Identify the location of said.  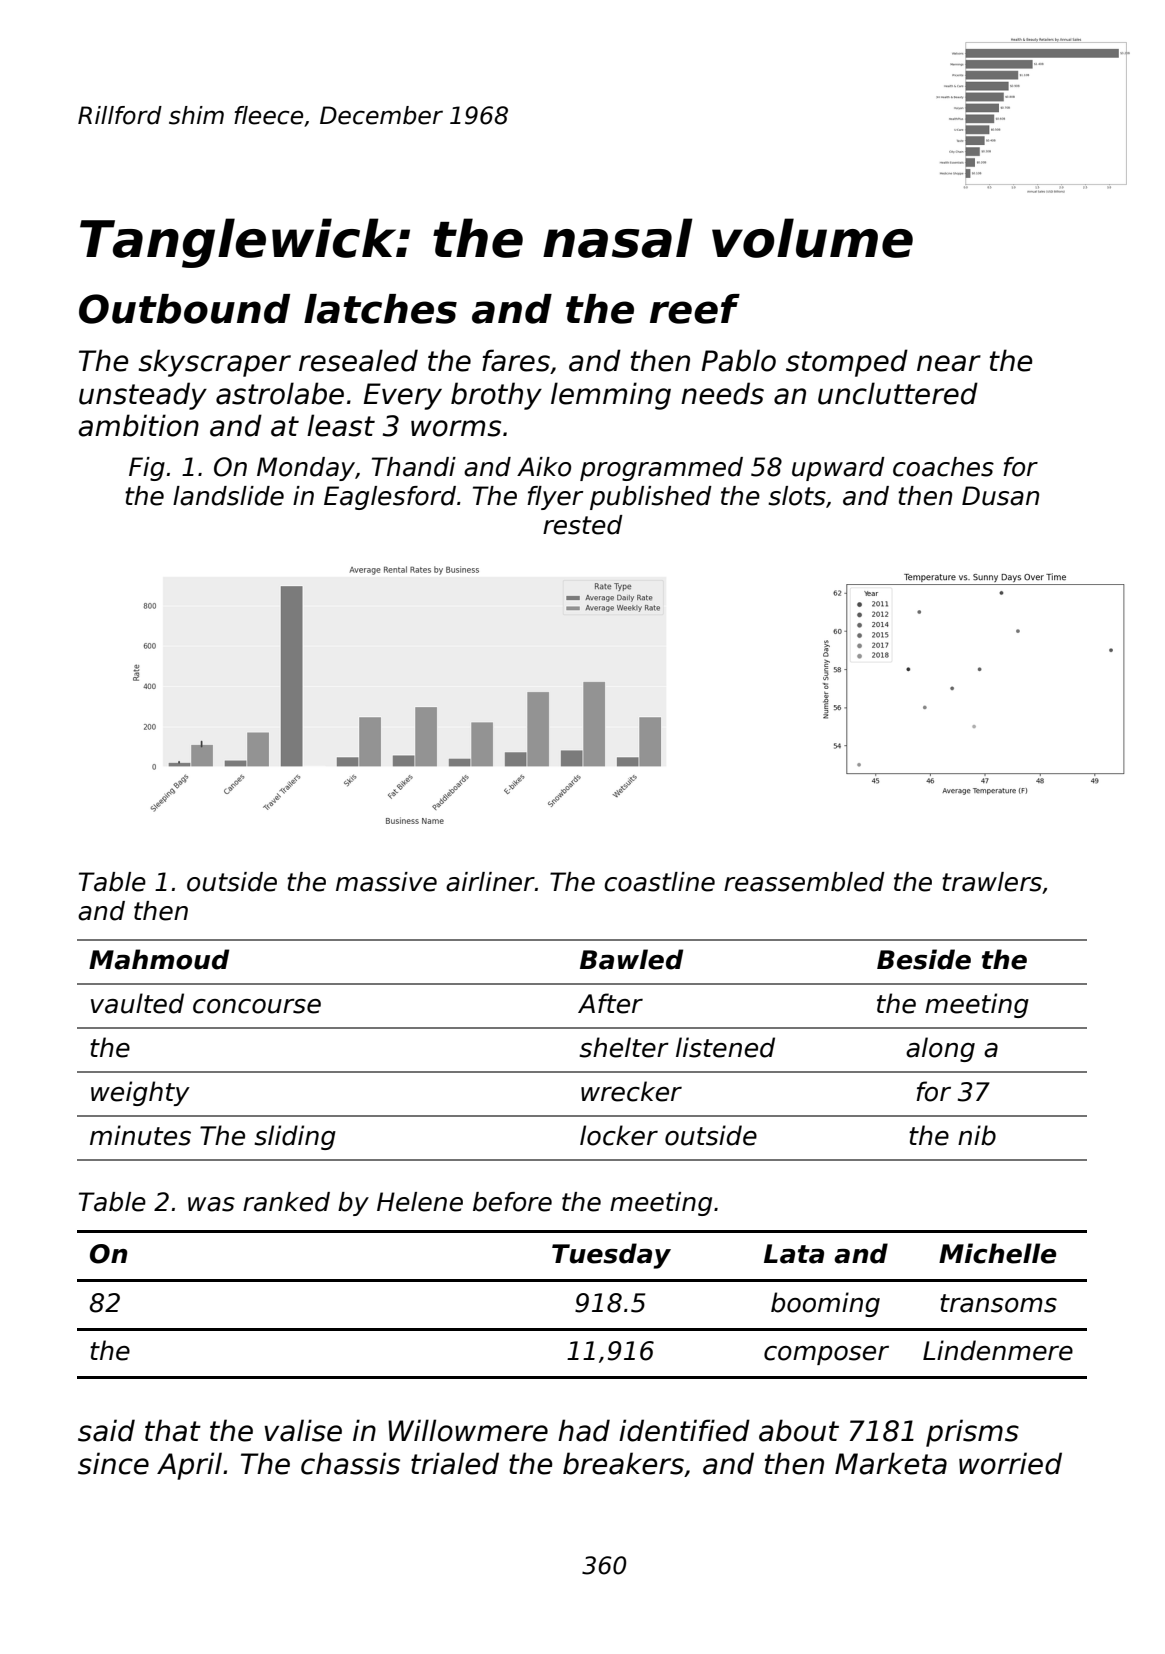
(106, 1430).
